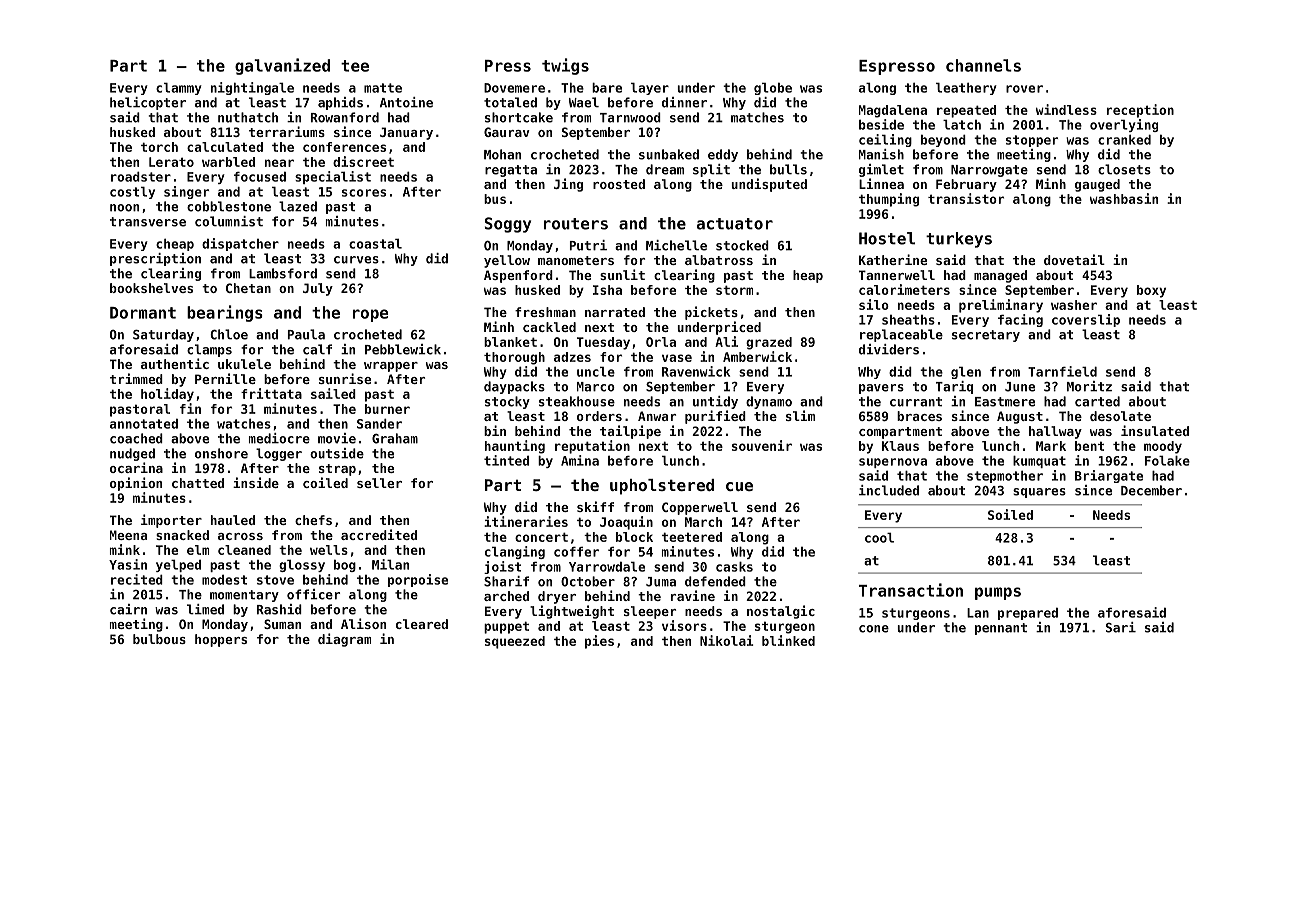  I want to click on nightingale, so click(252, 88).
